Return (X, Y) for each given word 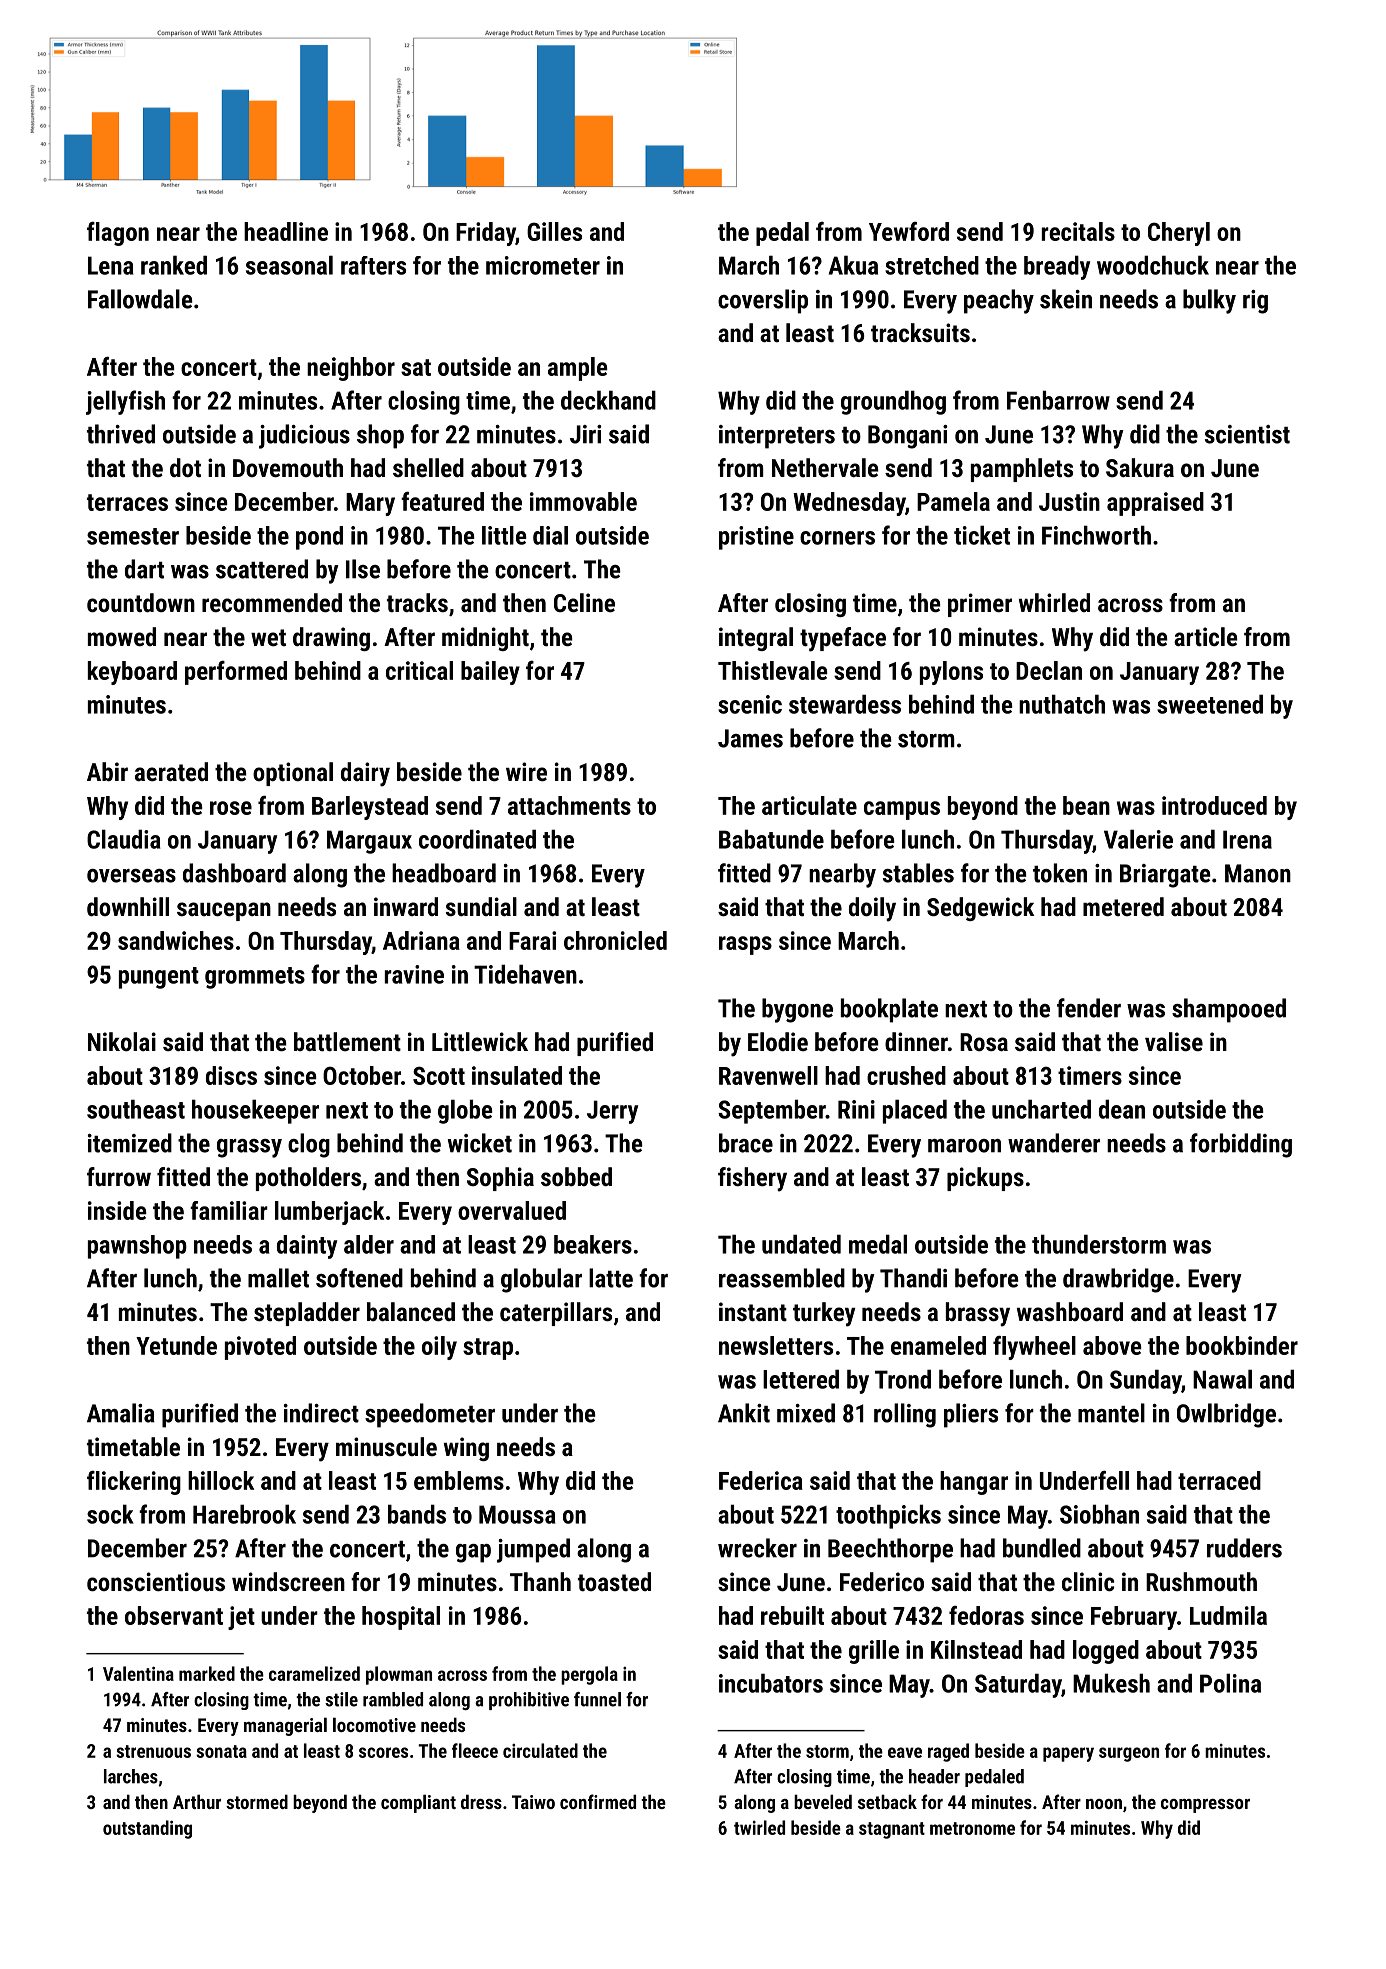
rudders (1244, 1548)
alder (369, 1244)
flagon (118, 234)
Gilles (554, 231)
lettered (801, 1379)
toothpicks (888, 1516)
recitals (1078, 231)
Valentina (138, 1673)
